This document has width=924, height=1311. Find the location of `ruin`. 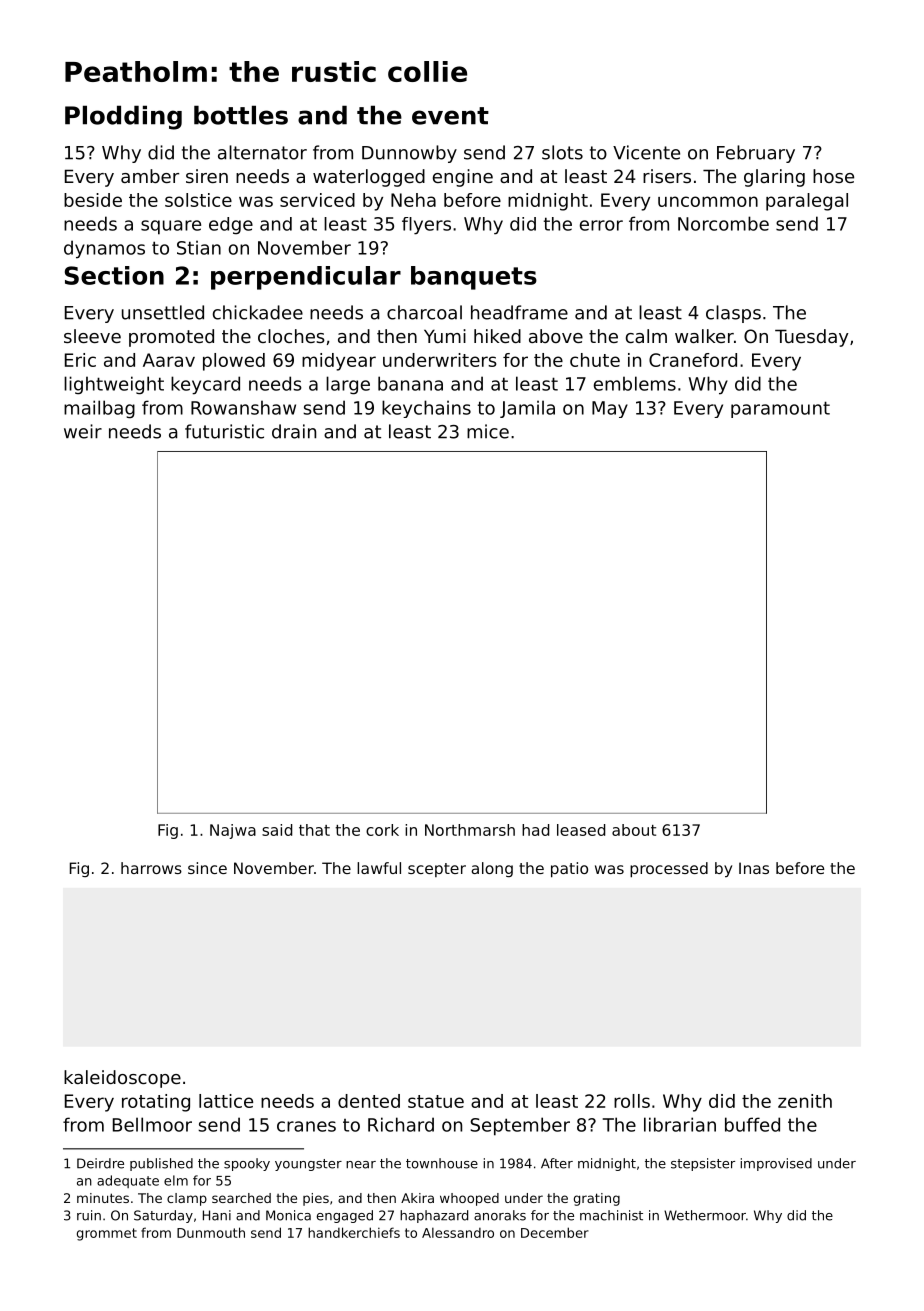

ruin is located at coordinates (89, 1215).
